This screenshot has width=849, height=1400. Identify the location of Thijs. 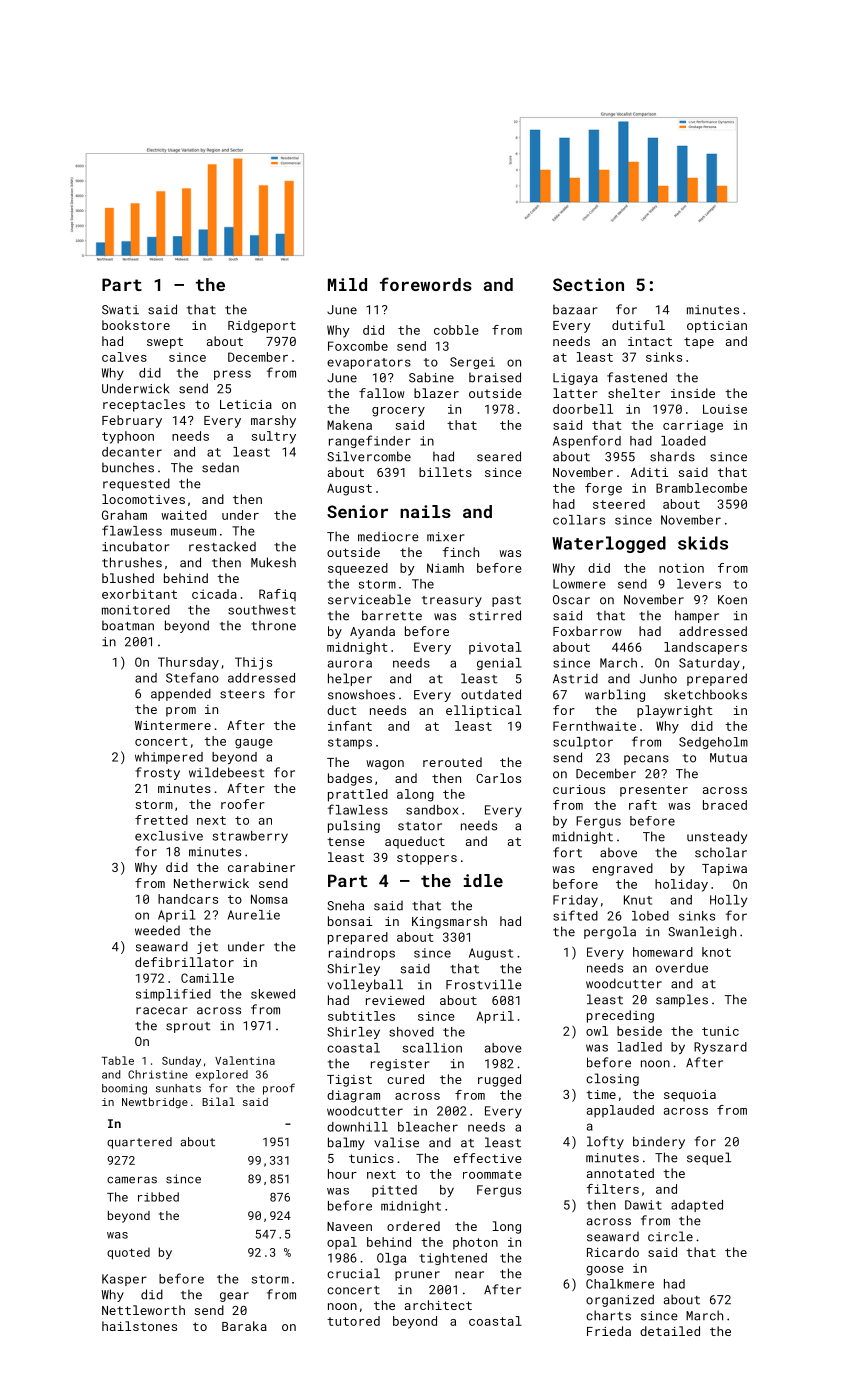
(253, 663).
